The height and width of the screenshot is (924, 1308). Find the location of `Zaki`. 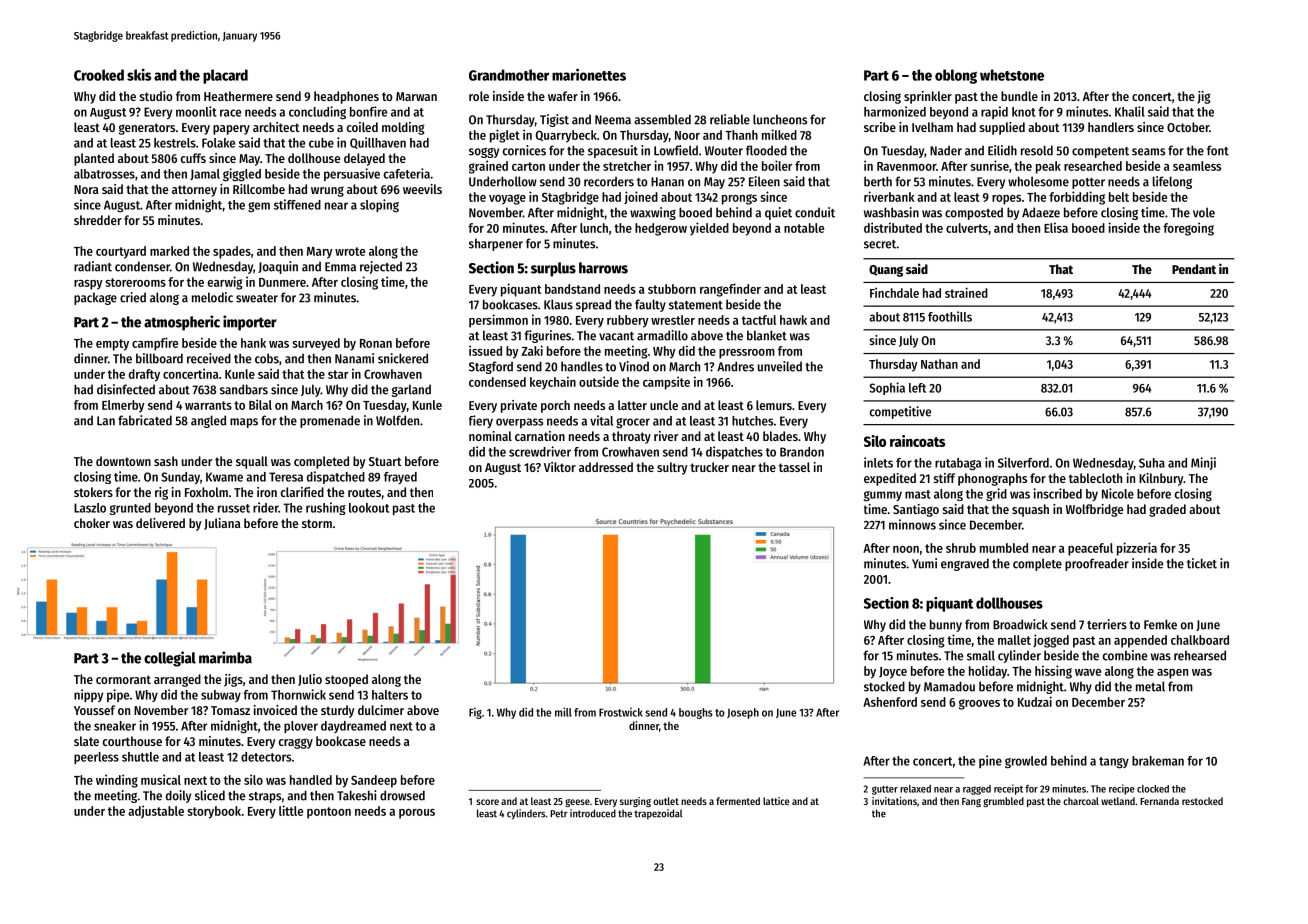

Zaki is located at coordinates (532, 350).
